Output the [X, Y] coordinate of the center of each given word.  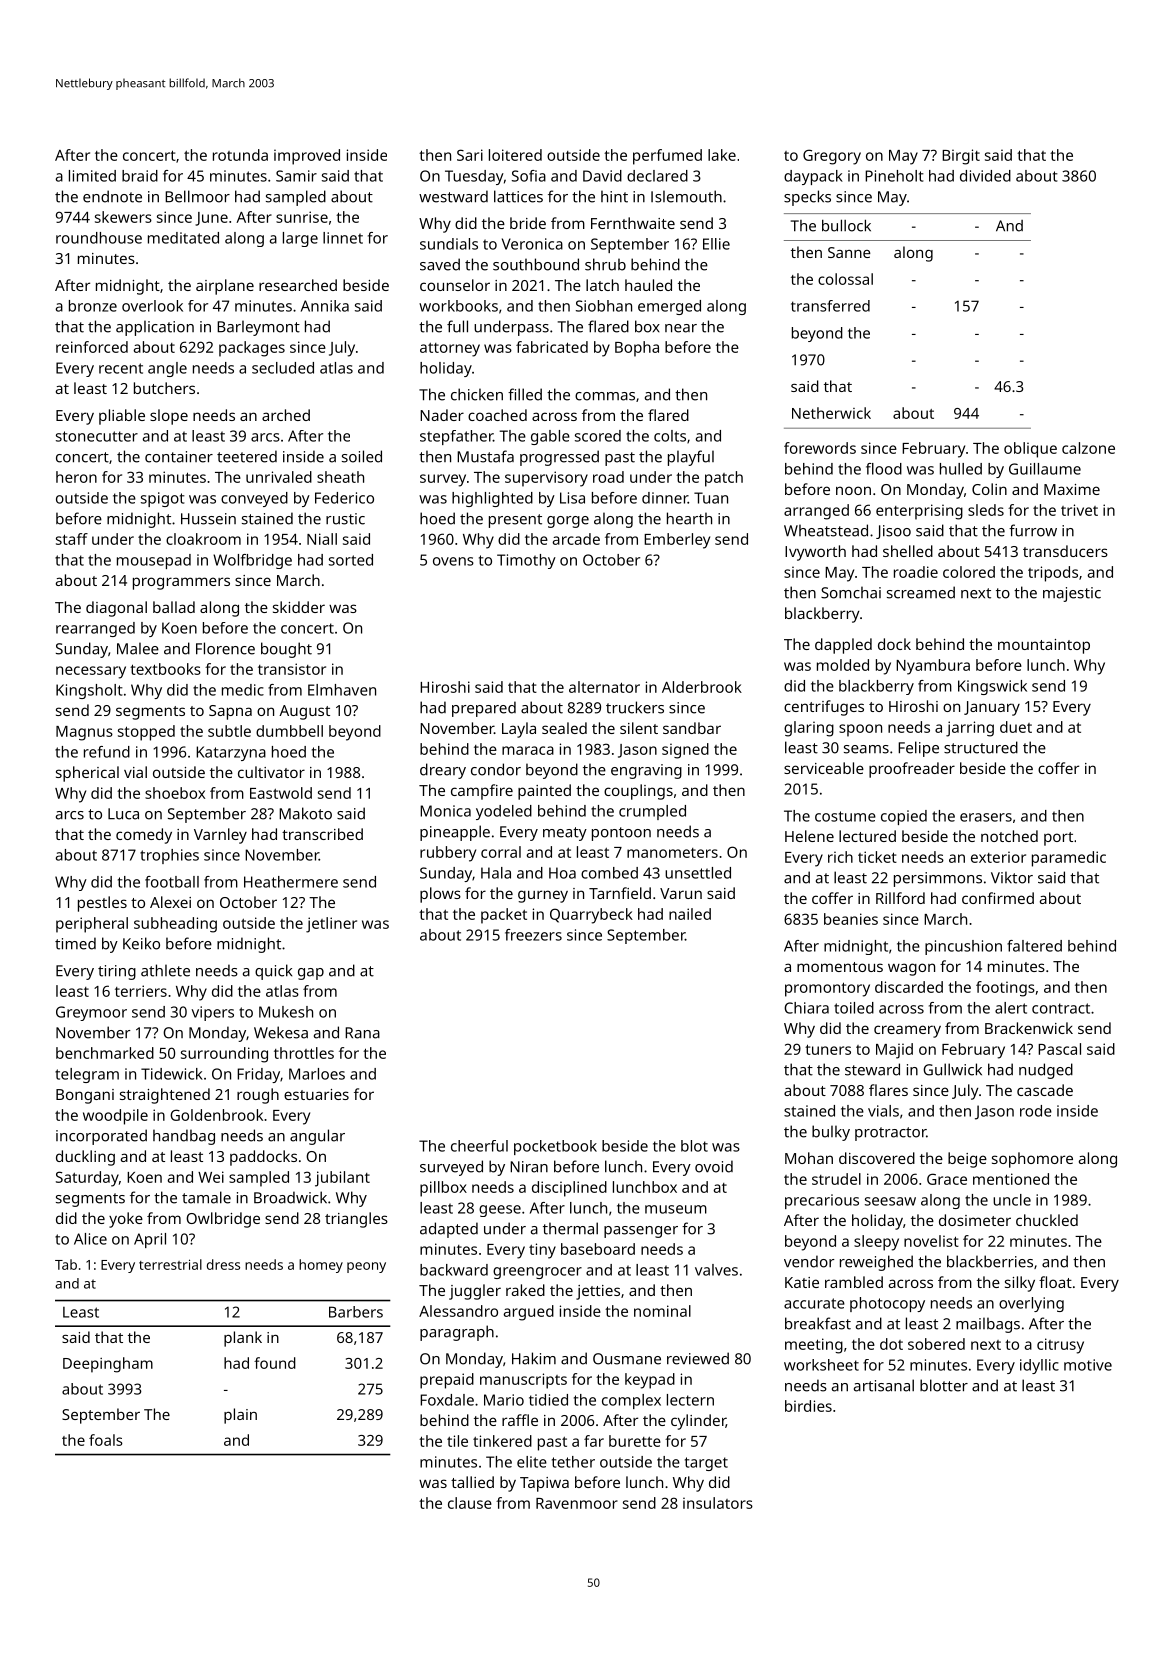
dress [223, 1264]
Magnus [84, 733]
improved [307, 157]
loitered [515, 155]
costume [845, 816]
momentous [840, 967]
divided [985, 176]
